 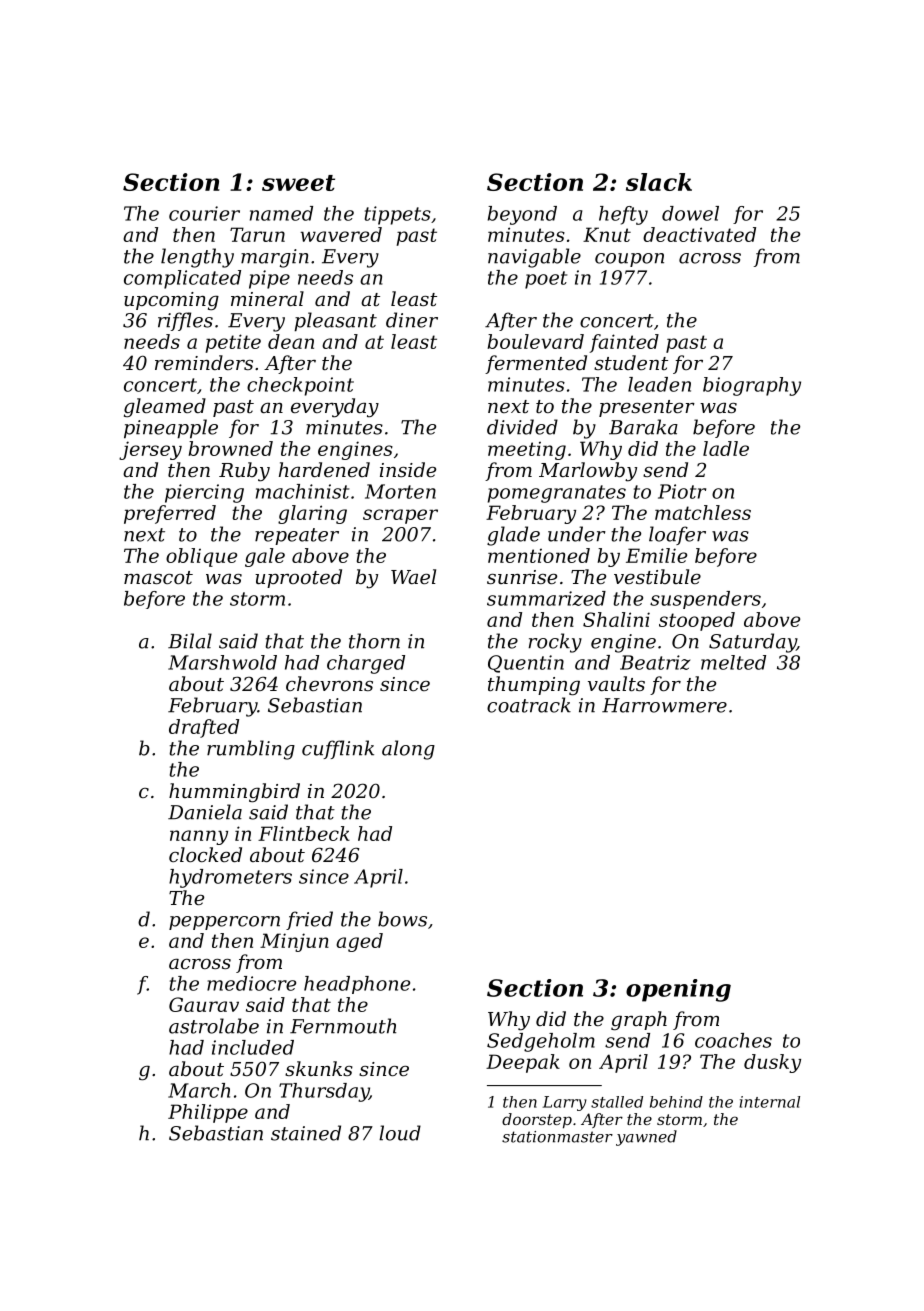 I want to click on Flintbeck, so click(x=304, y=833).
